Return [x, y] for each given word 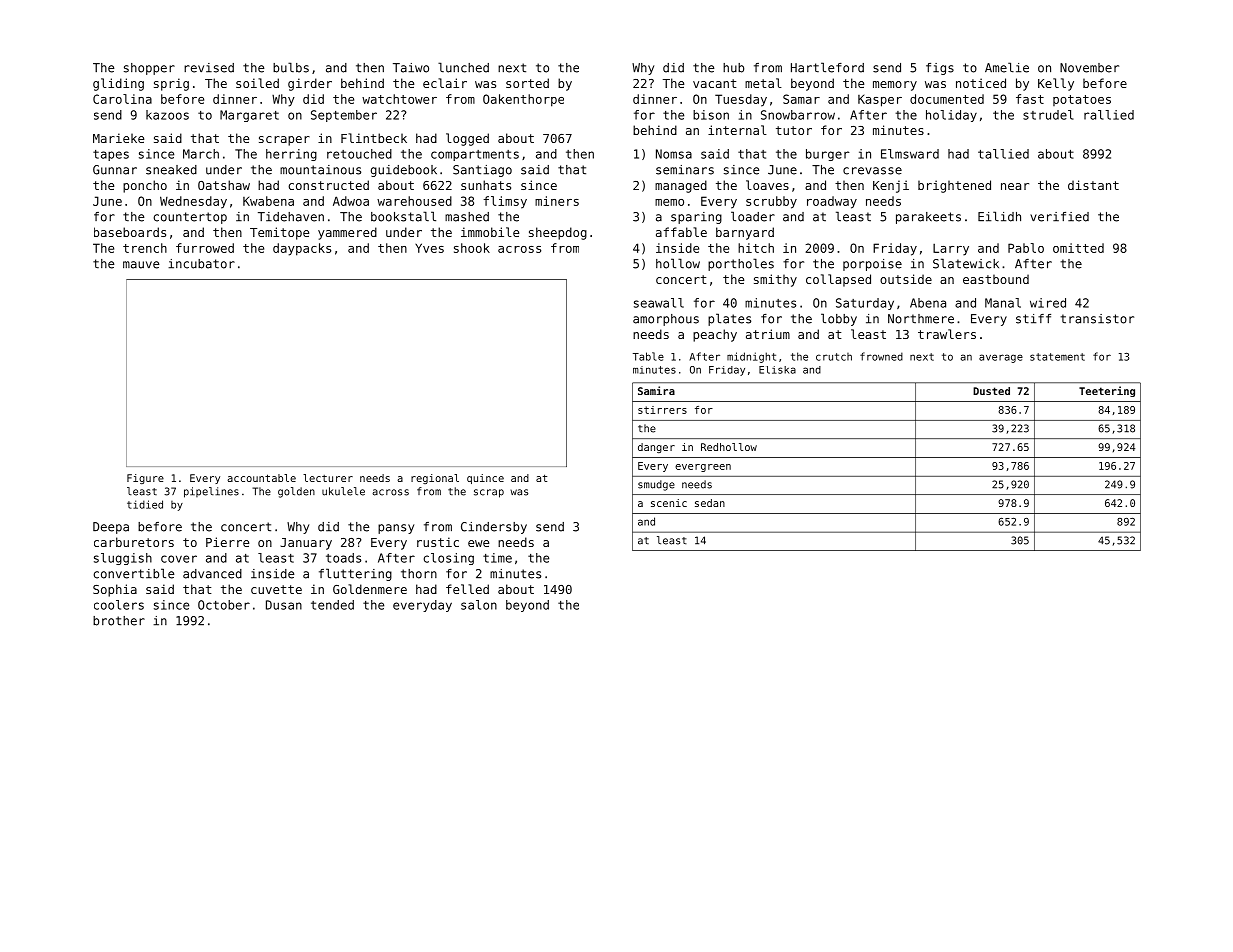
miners [557, 201]
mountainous [320, 170]
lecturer [328, 478]
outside [906, 279]
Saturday [865, 304]
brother [119, 621]
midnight [751, 357]
